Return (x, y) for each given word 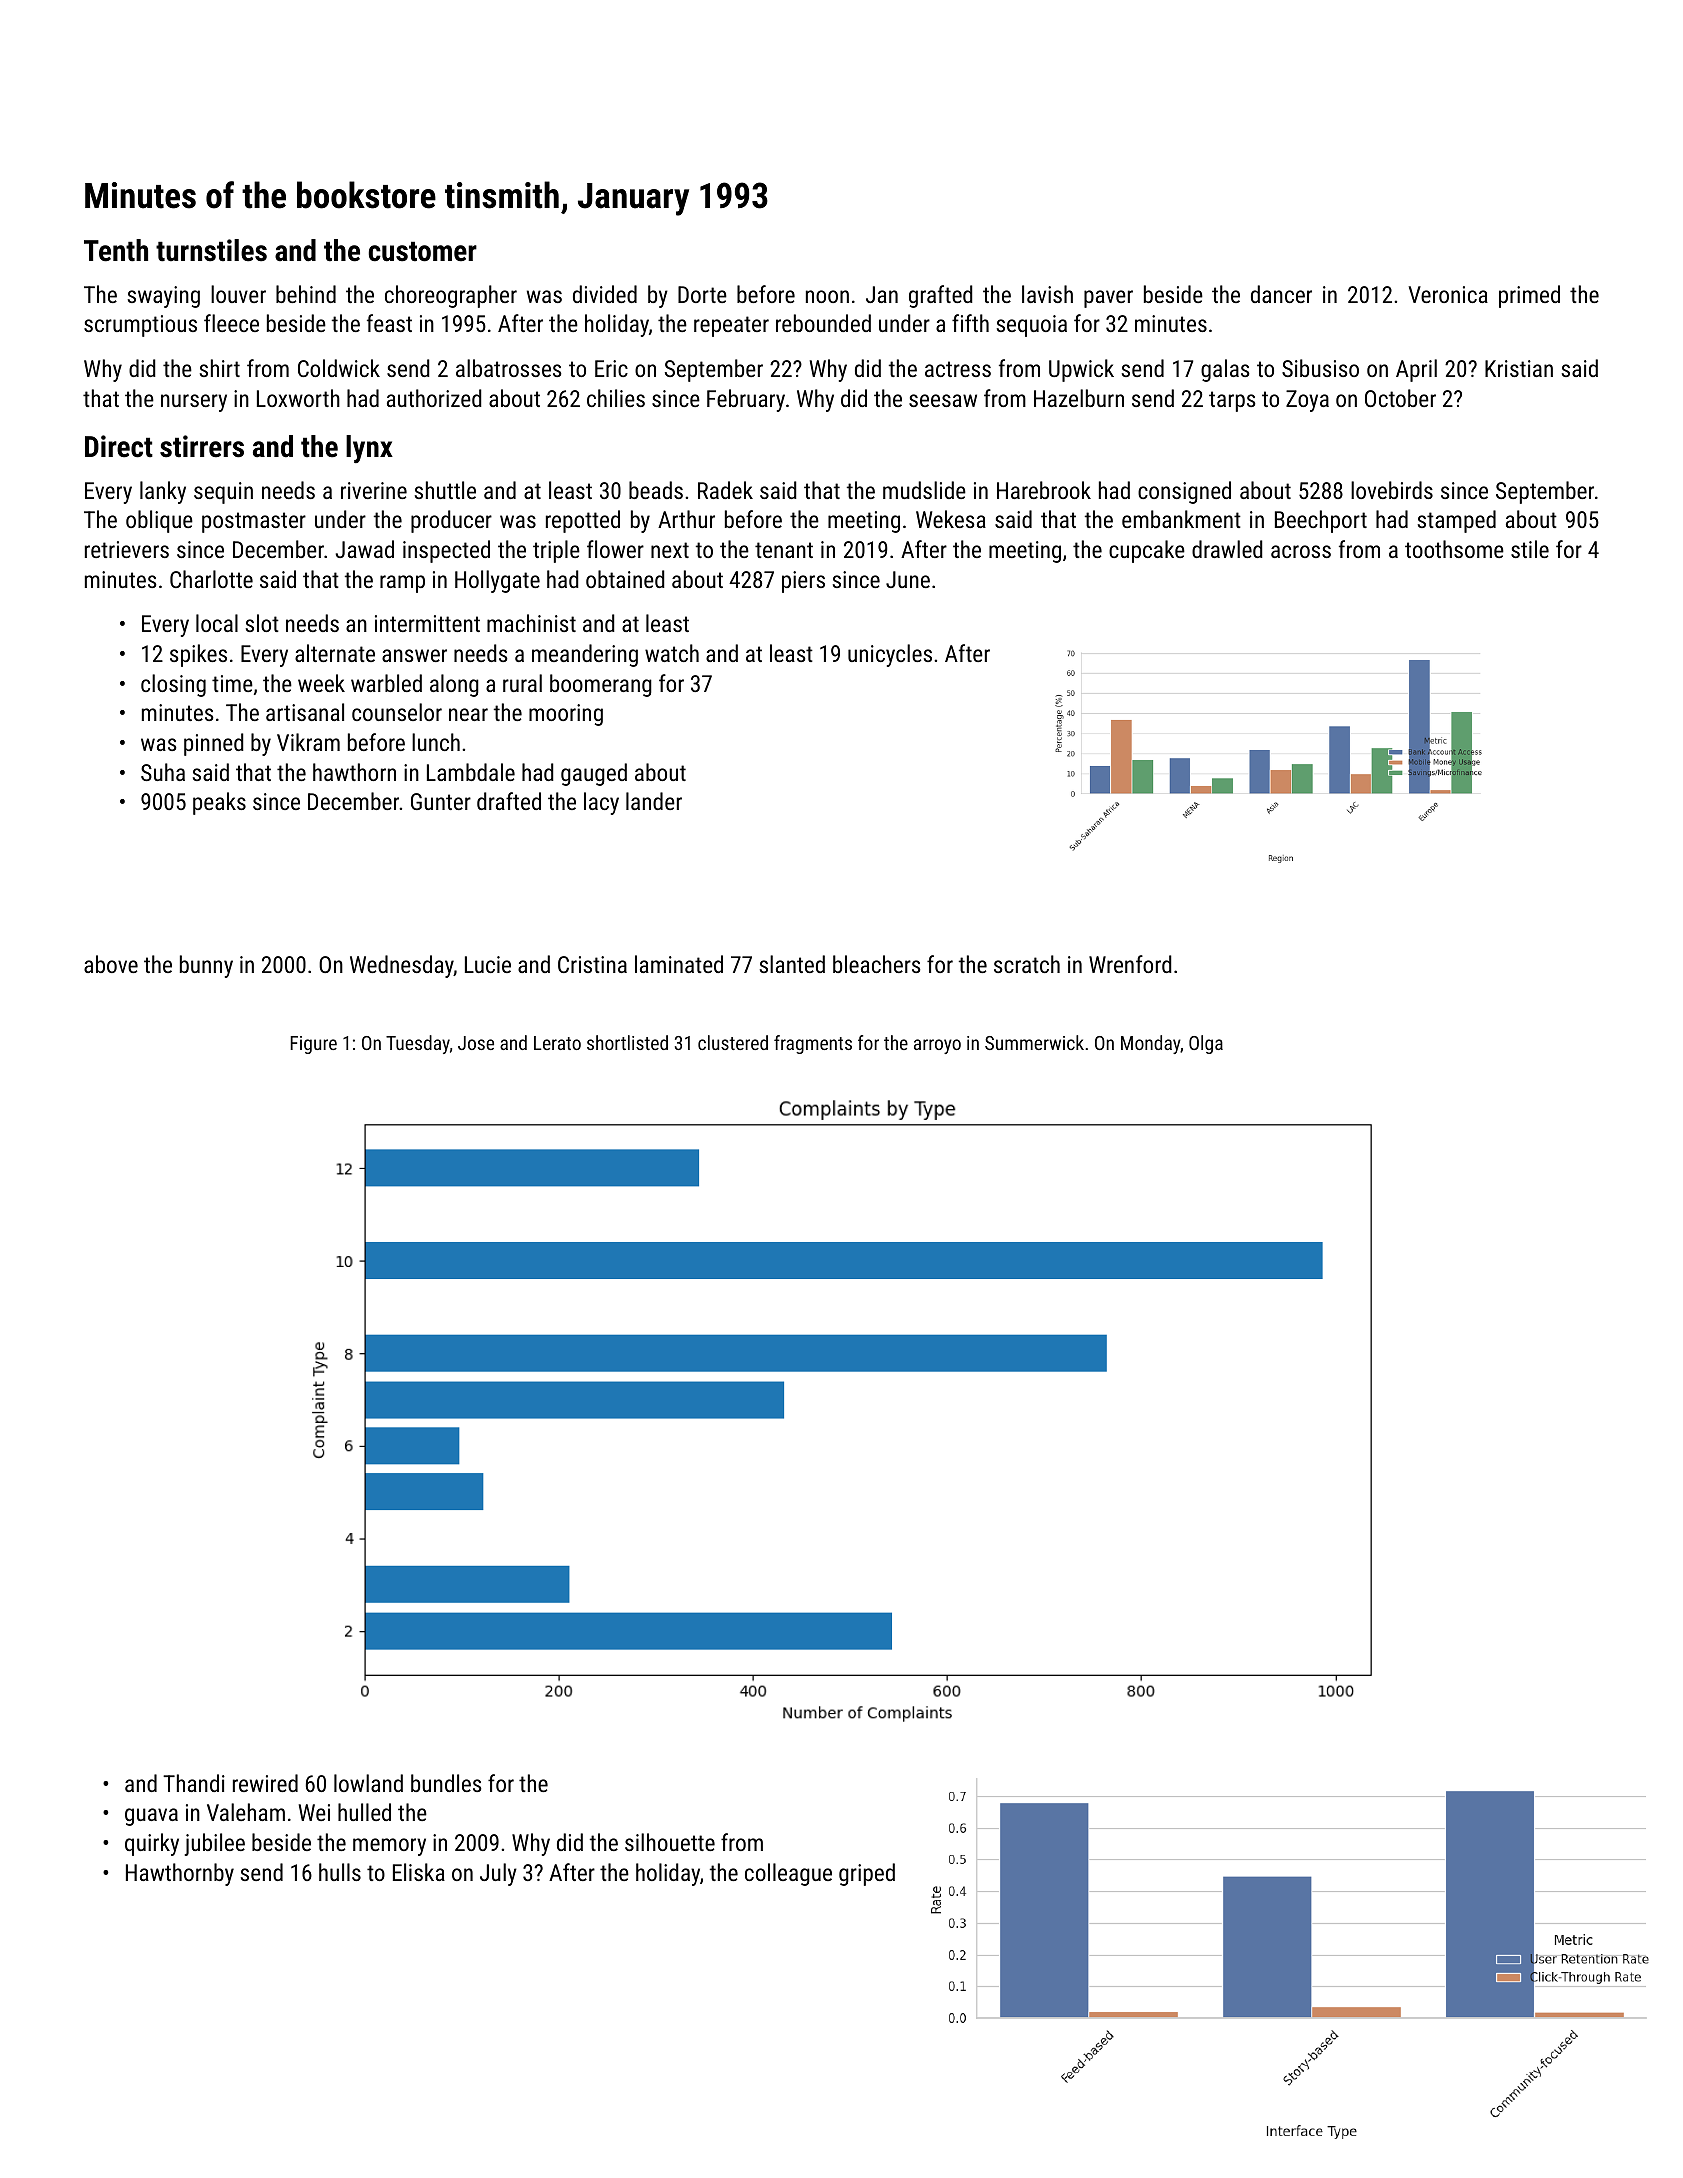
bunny (206, 966)
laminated (679, 964)
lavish (1047, 294)
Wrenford (1130, 964)
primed (1529, 296)
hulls (340, 1872)
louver (238, 294)
